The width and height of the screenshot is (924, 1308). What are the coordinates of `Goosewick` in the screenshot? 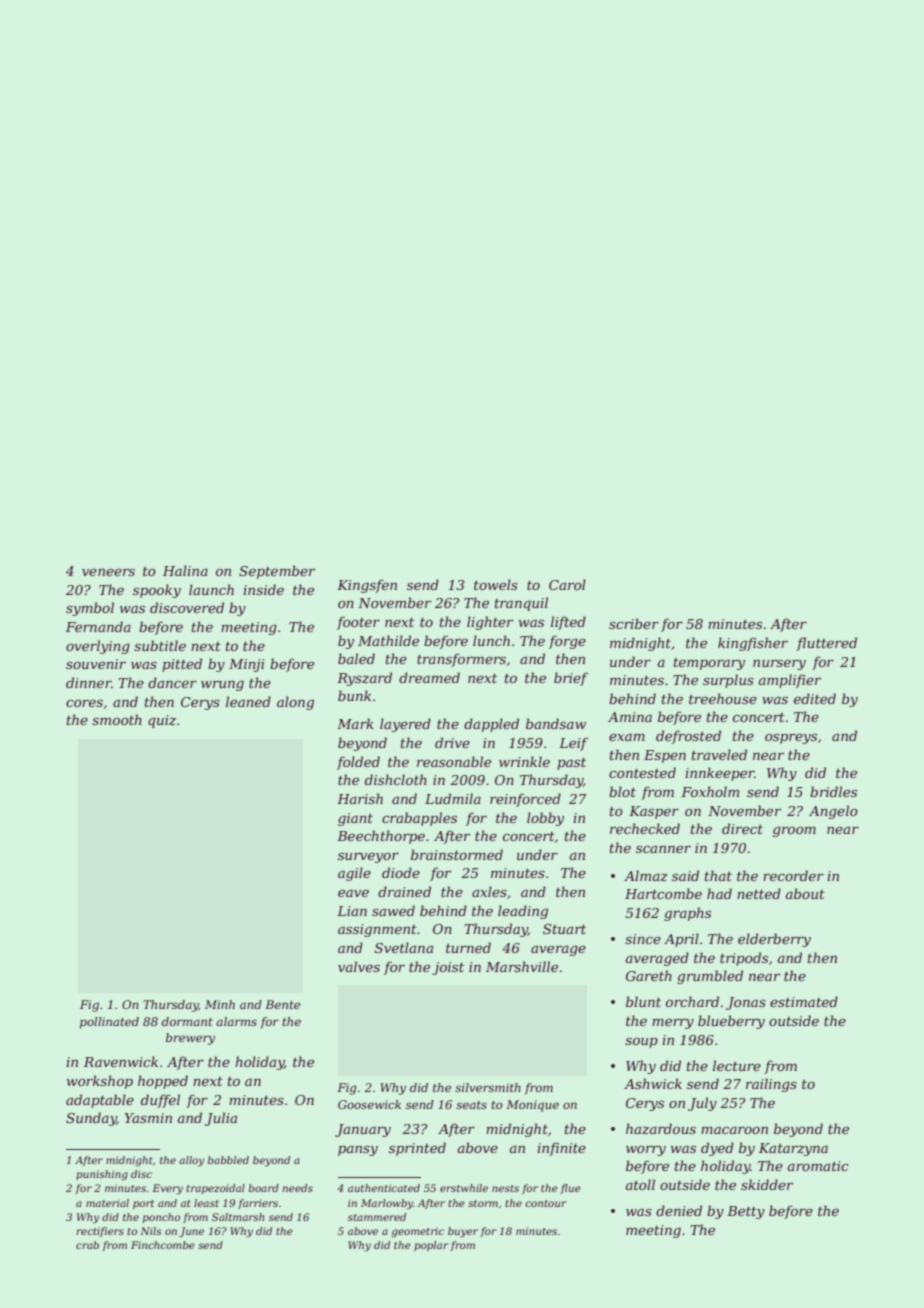 It's located at (369, 1104).
